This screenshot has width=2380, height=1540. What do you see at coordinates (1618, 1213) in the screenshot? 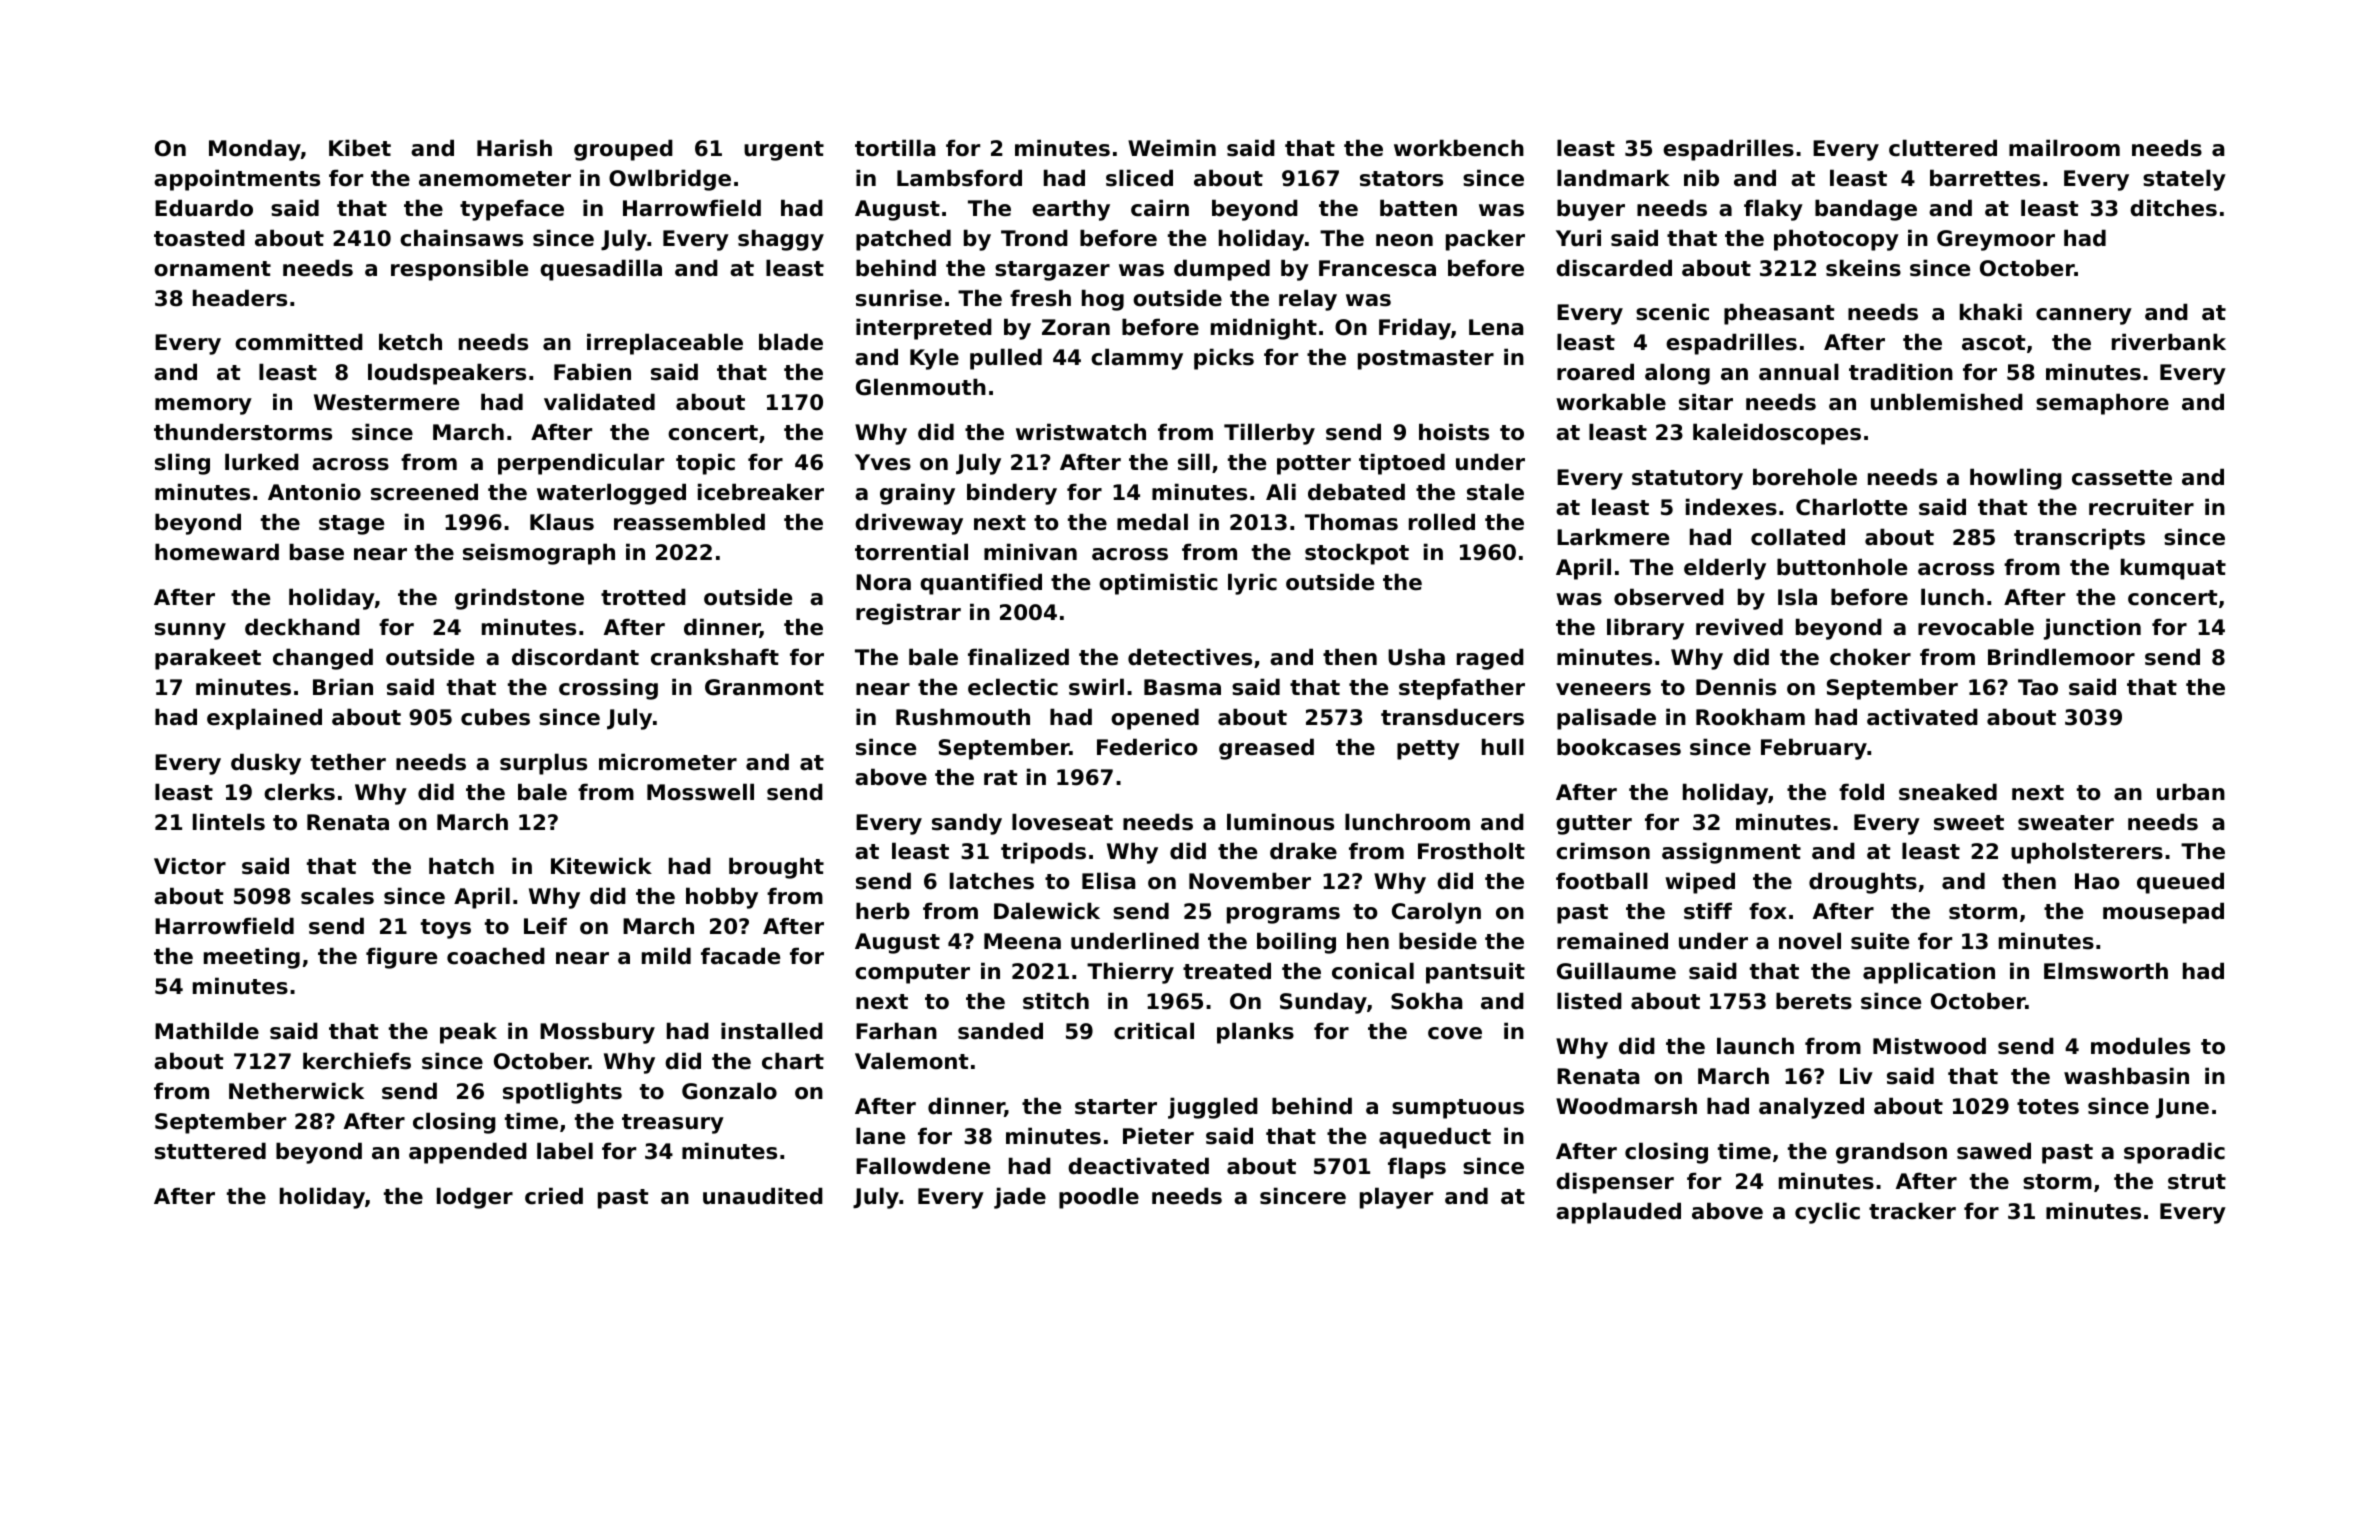
I see `applauded` at bounding box center [1618, 1213].
